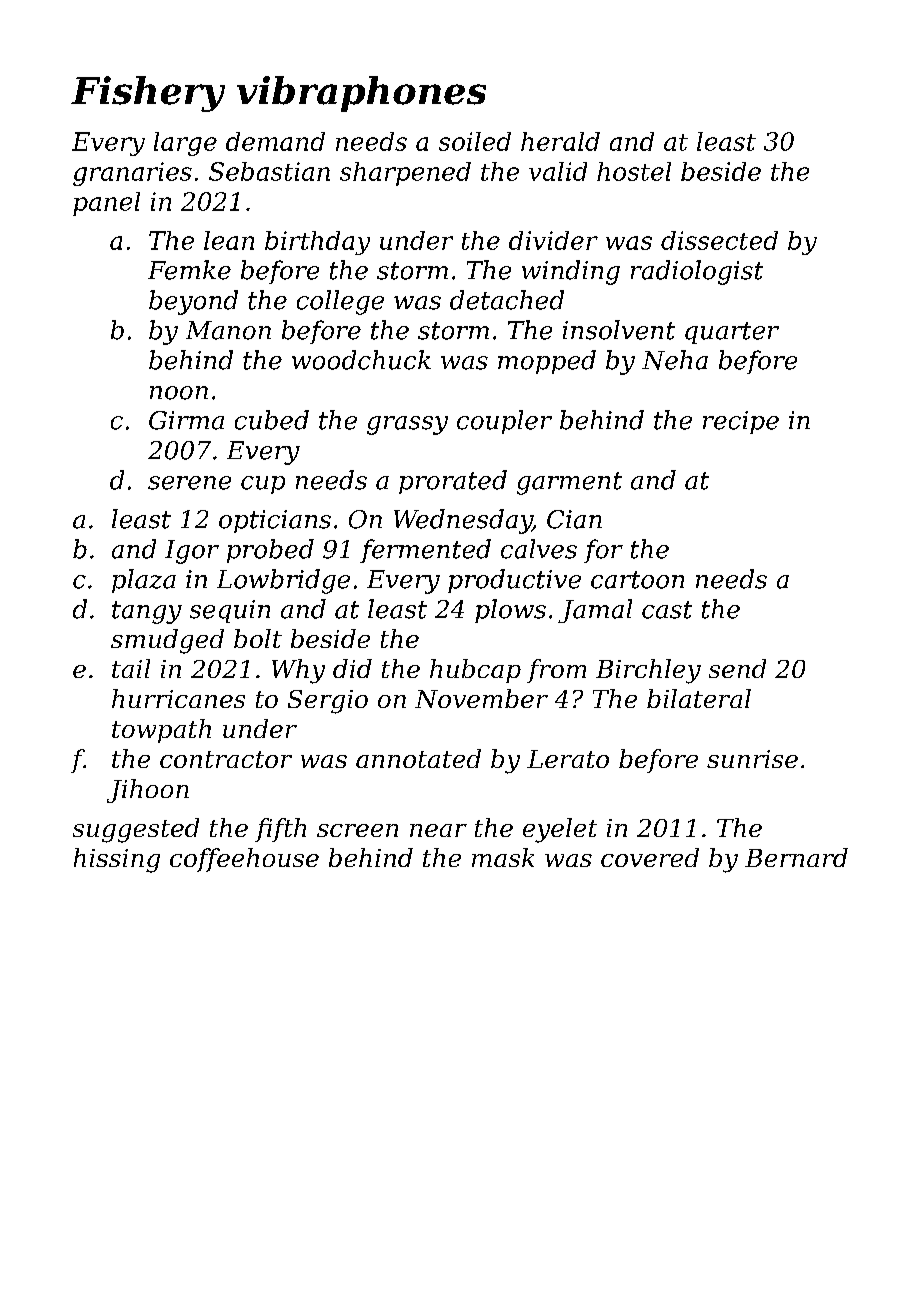 The image size is (924, 1311). What do you see at coordinates (560, 830) in the page?
I see `eyelet` at bounding box center [560, 830].
